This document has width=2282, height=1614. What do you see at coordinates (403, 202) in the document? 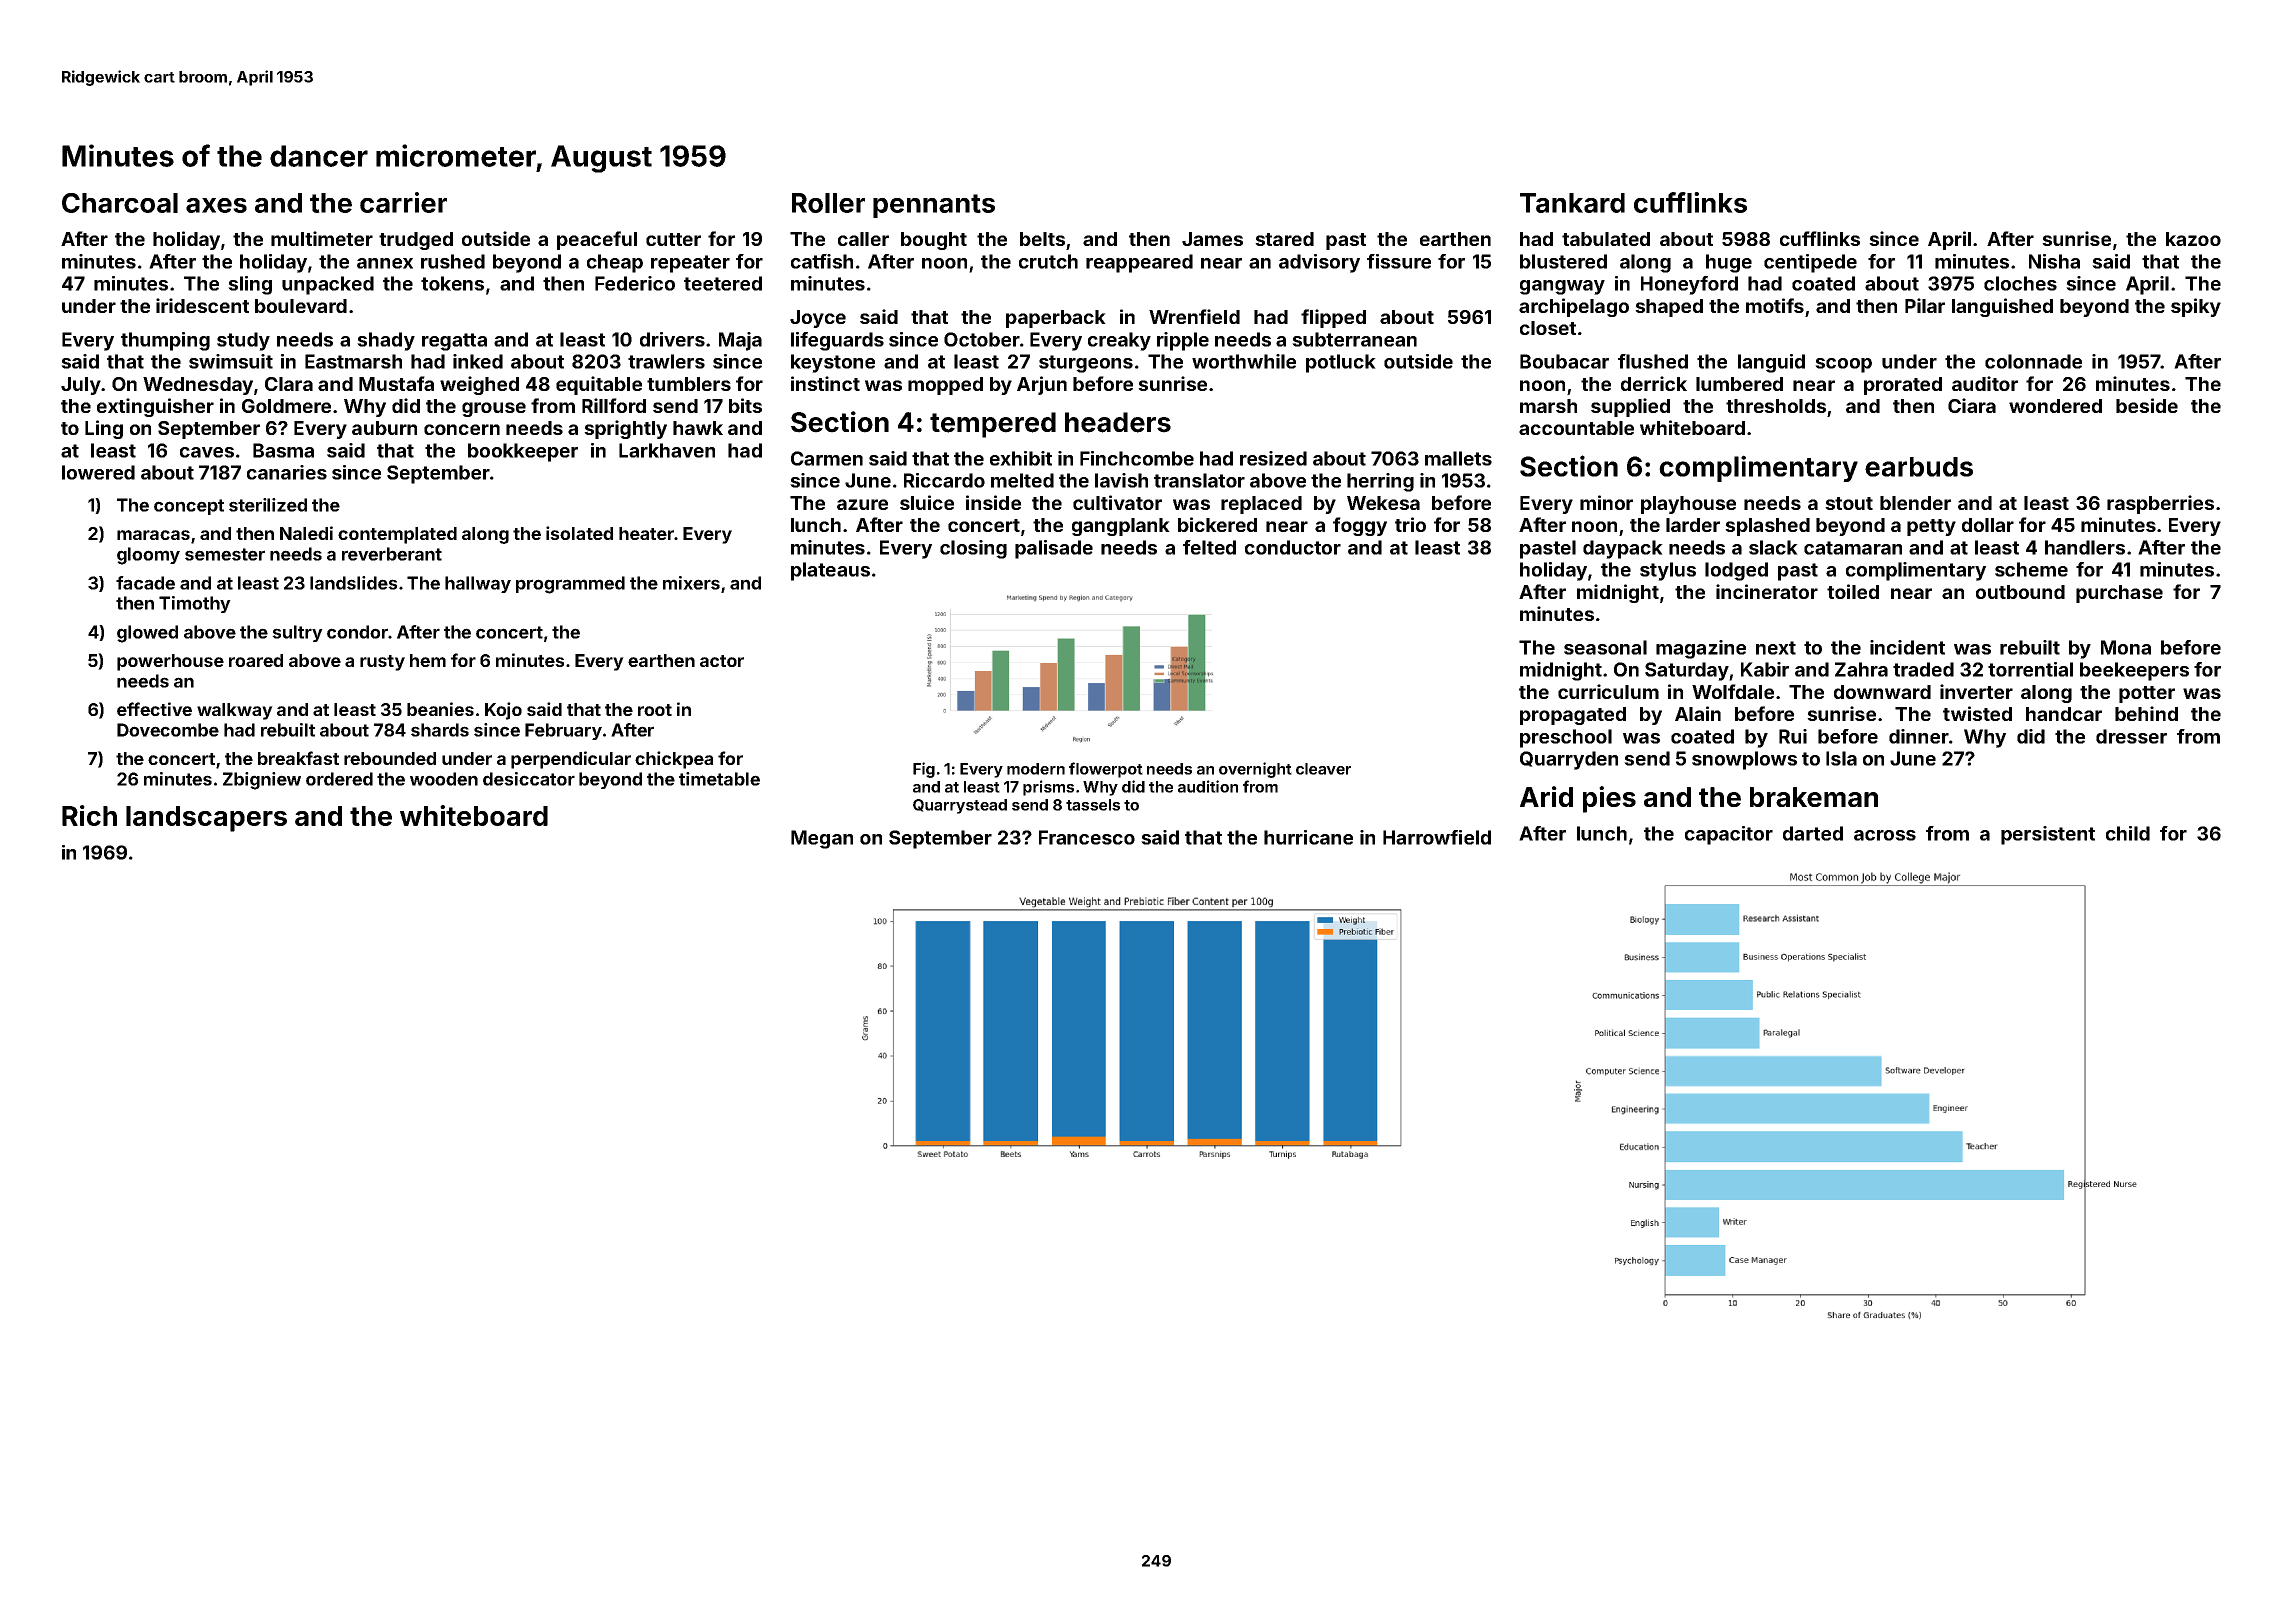
I see `carrier` at bounding box center [403, 202].
